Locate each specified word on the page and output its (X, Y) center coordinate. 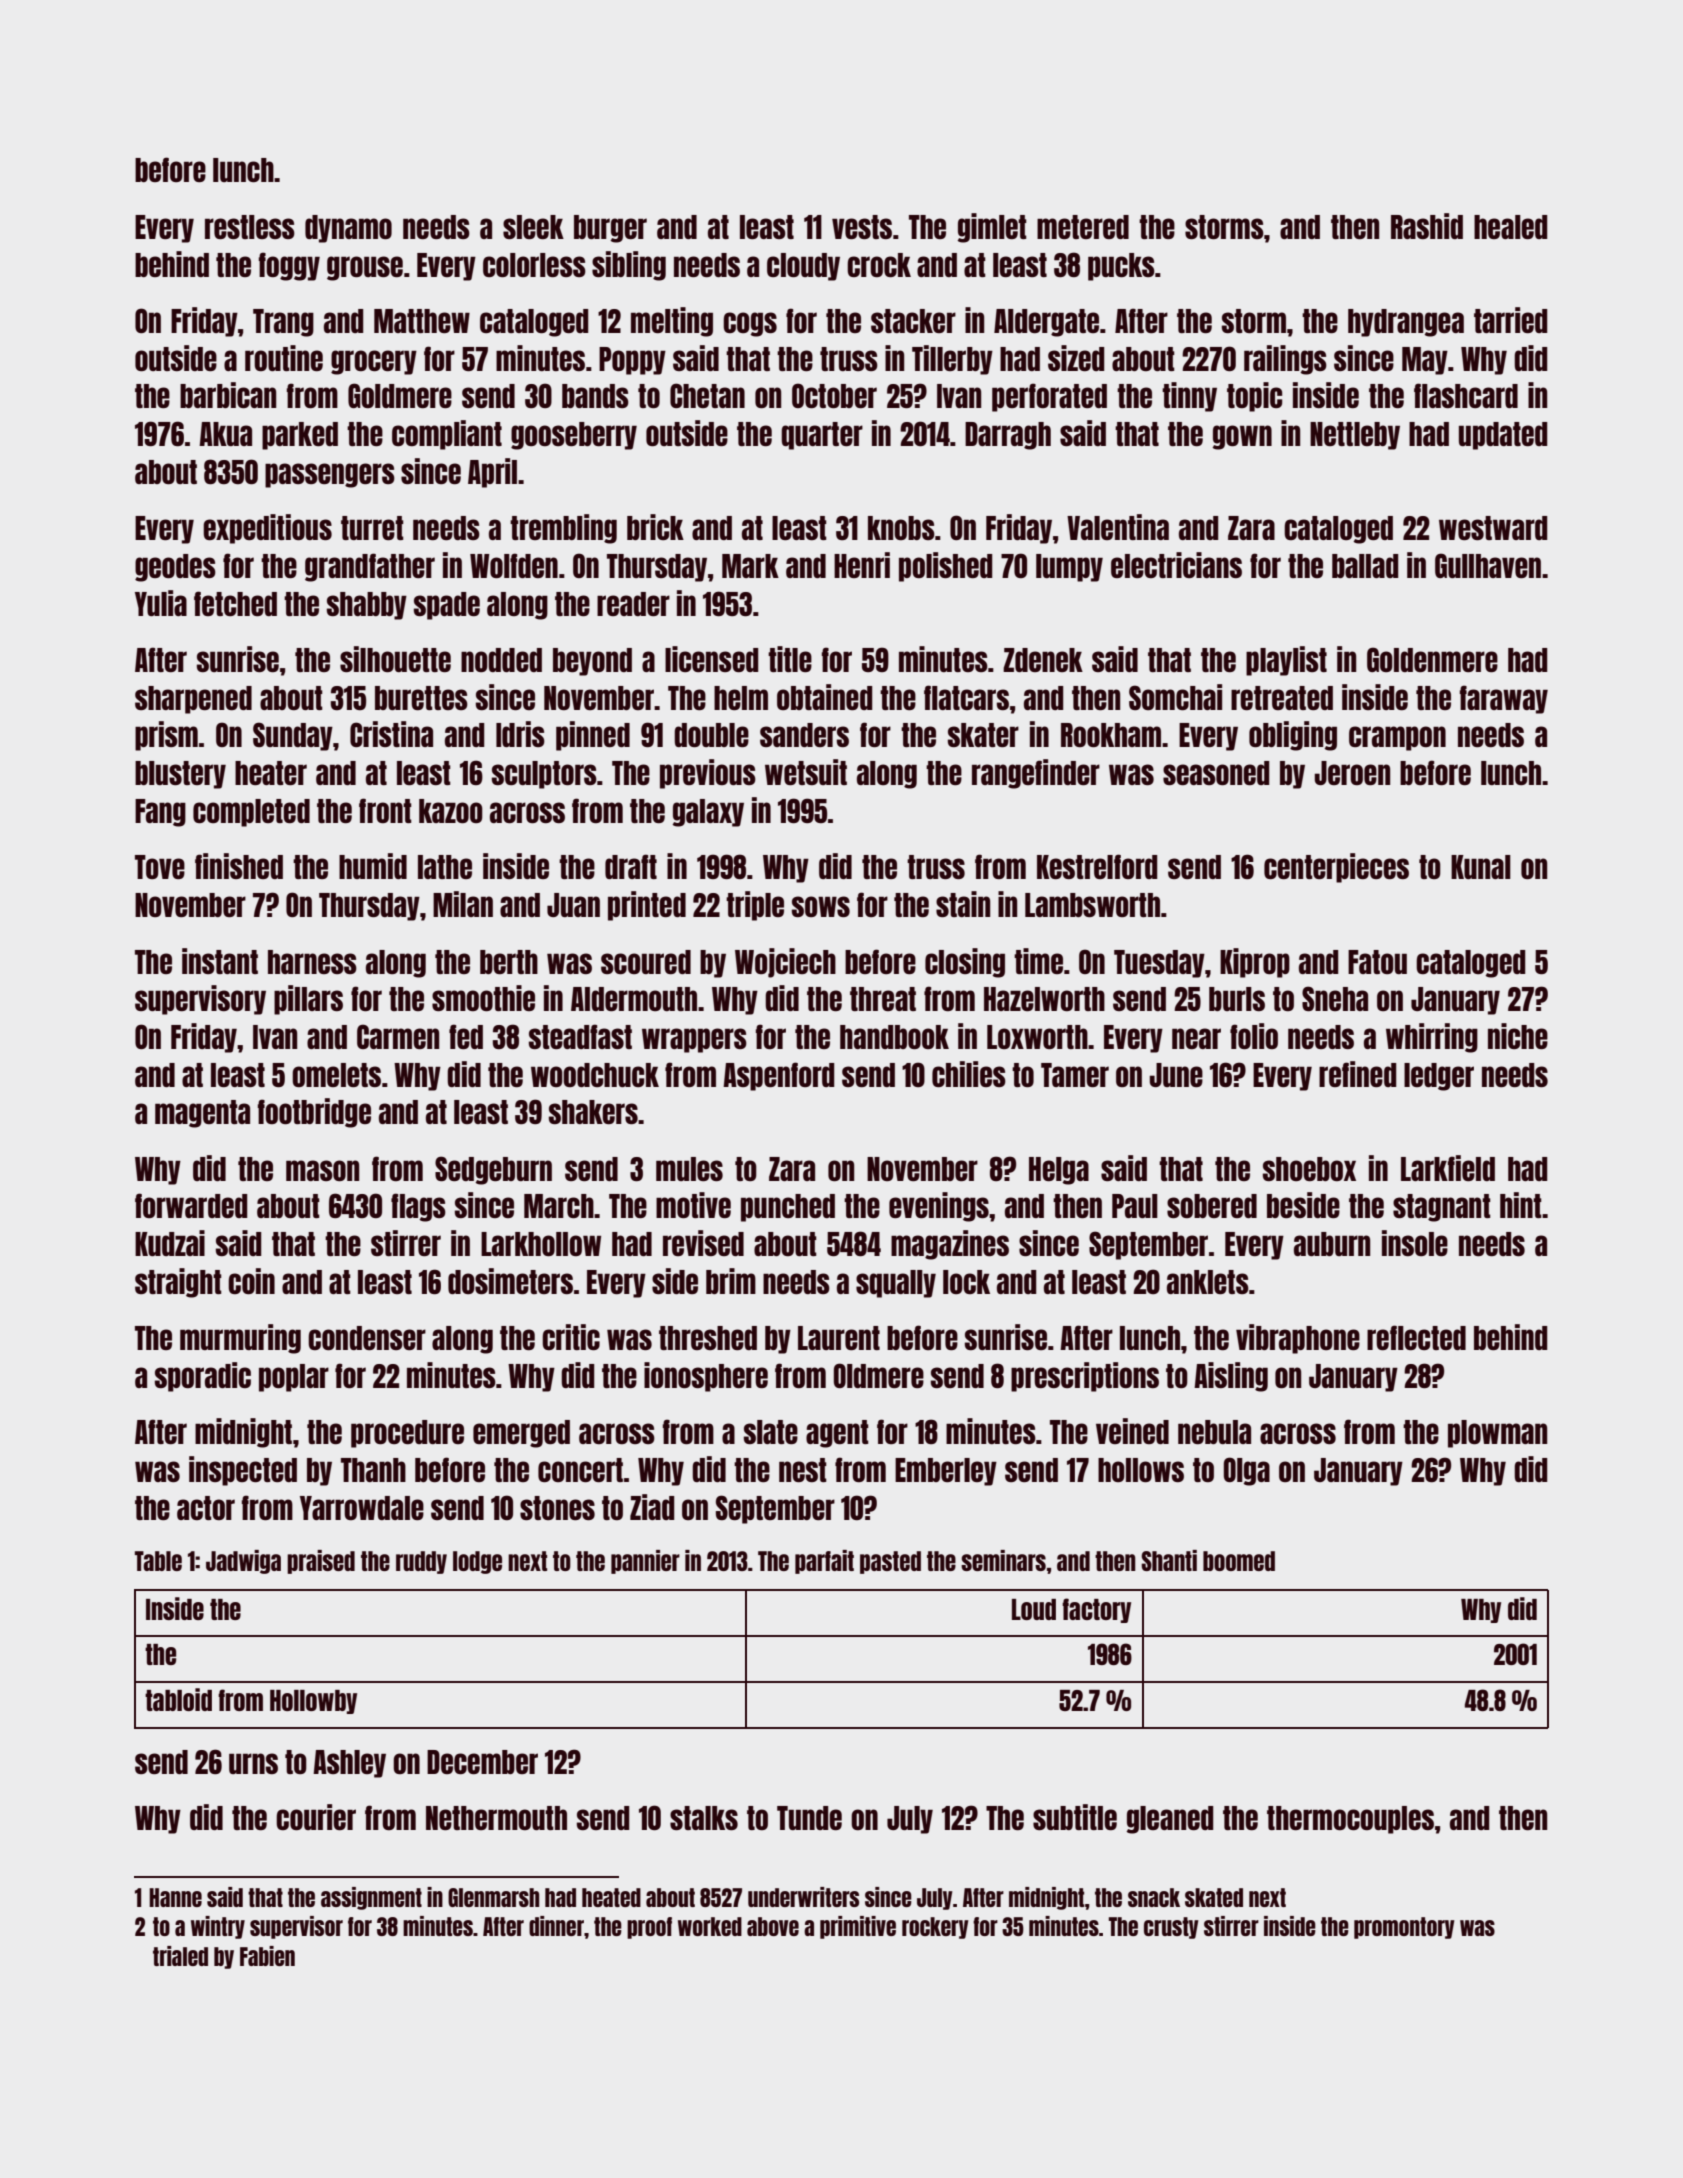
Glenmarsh (493, 1897)
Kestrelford (1097, 866)
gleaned (1170, 1820)
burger (610, 229)
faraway (1504, 699)
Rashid (1427, 226)
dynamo (348, 229)
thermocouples (1350, 1820)
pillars (308, 1000)
